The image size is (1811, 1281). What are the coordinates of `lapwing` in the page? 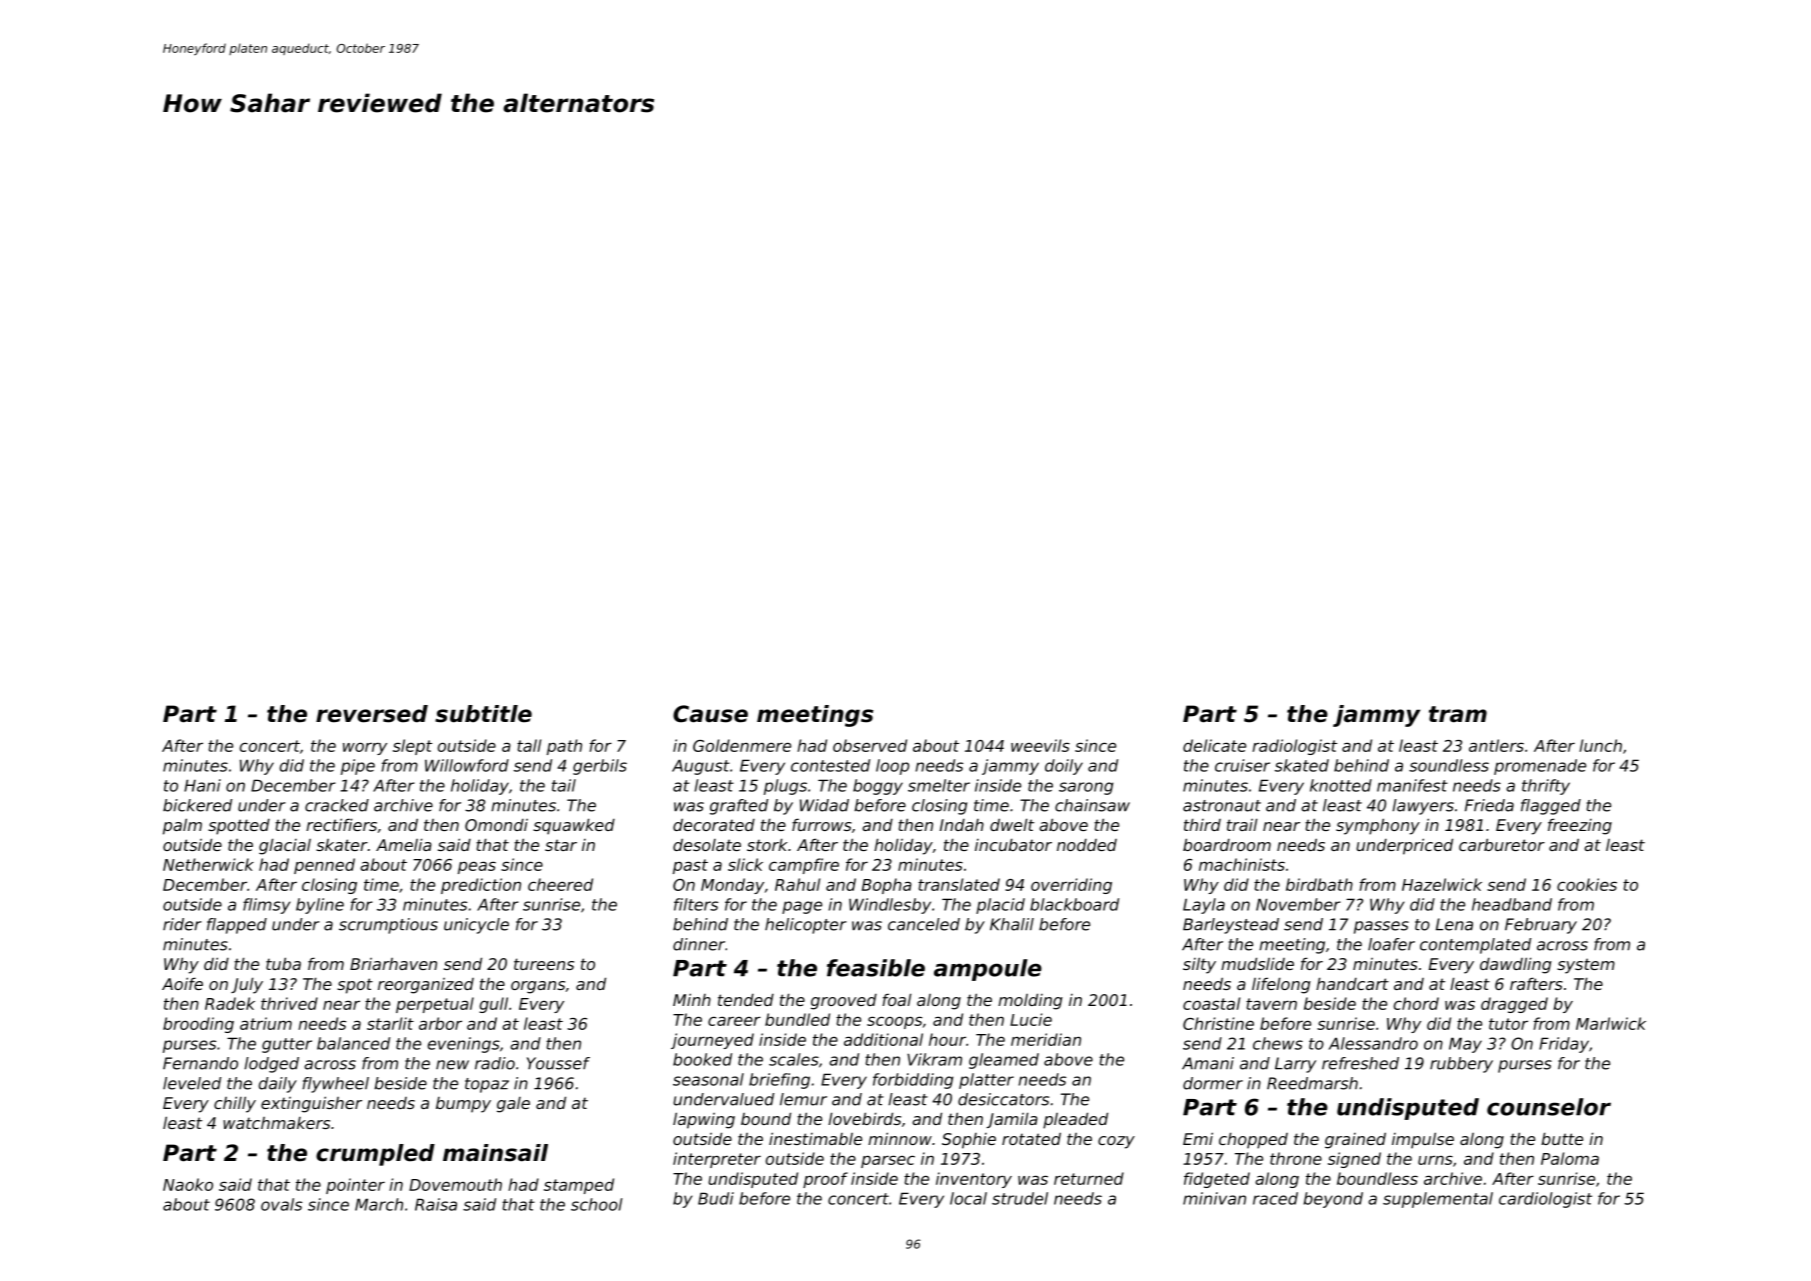 It's located at (704, 1120).
